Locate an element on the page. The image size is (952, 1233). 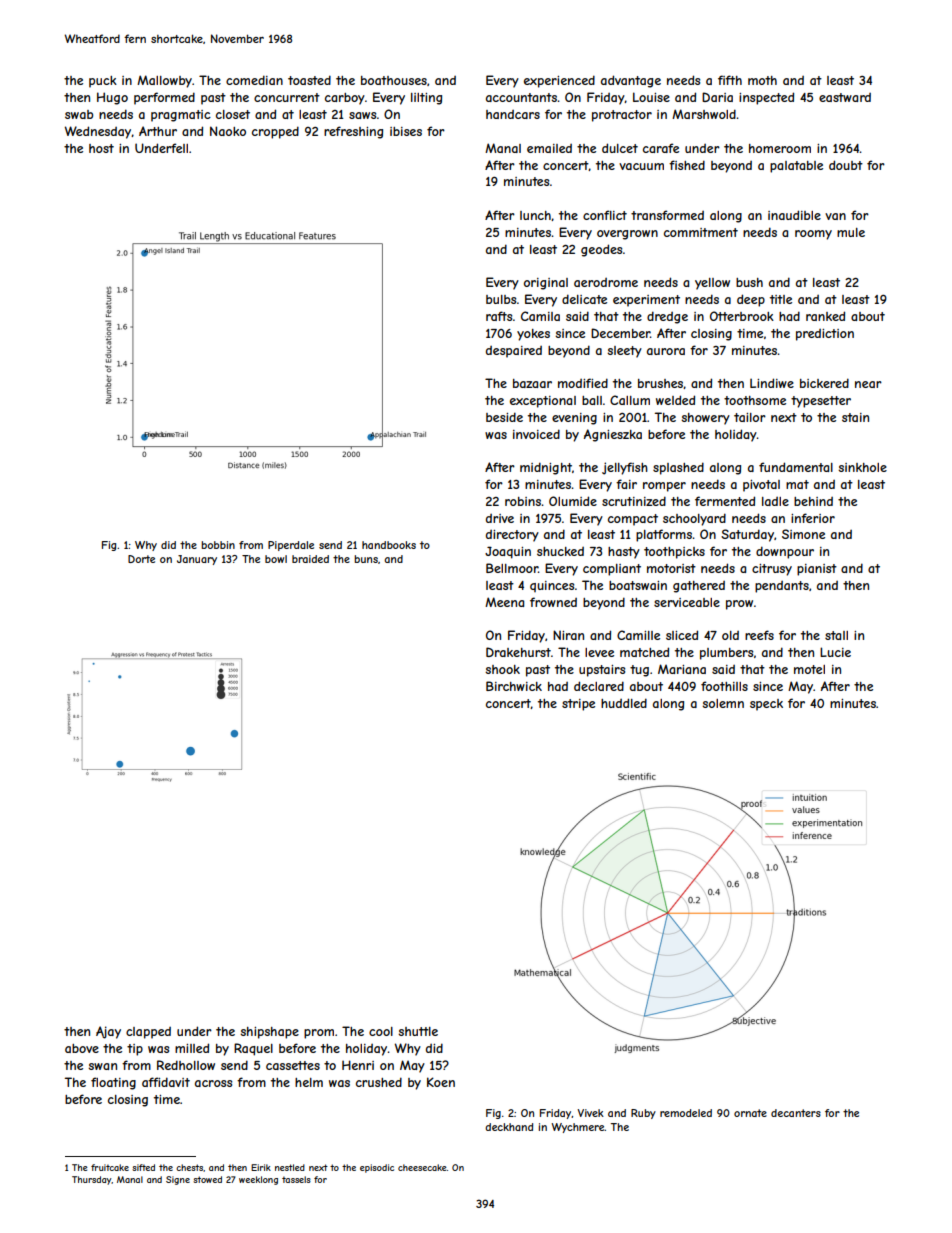
comedian is located at coordinates (254, 80).
